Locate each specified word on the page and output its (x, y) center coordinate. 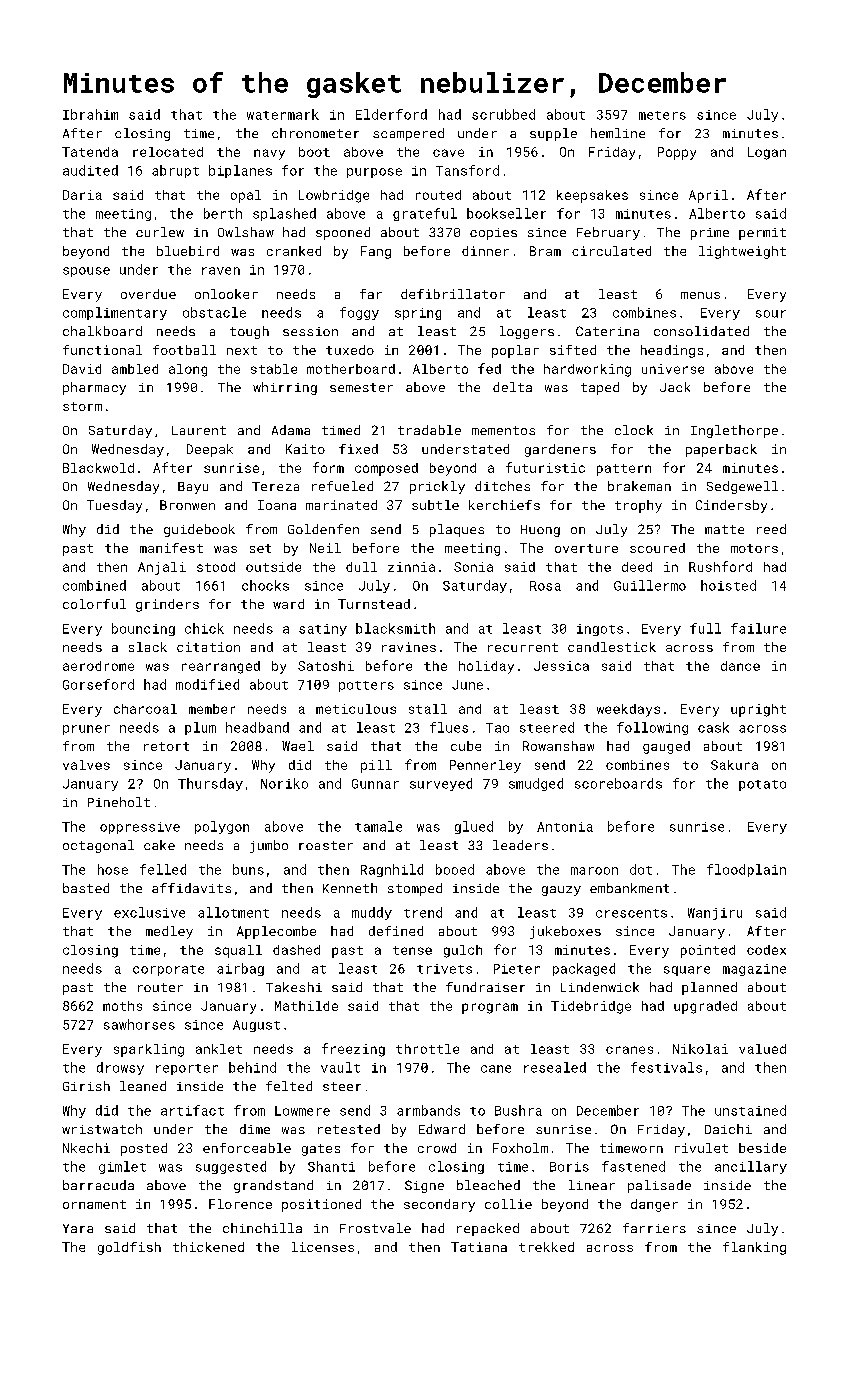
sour (771, 314)
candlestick (612, 647)
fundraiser (485, 987)
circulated (611, 251)
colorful (94, 604)
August (256, 1026)
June (467, 685)
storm (82, 406)
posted (144, 1149)
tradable (429, 430)
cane (496, 1069)
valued (762, 1049)
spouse (86, 272)
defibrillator (453, 294)
